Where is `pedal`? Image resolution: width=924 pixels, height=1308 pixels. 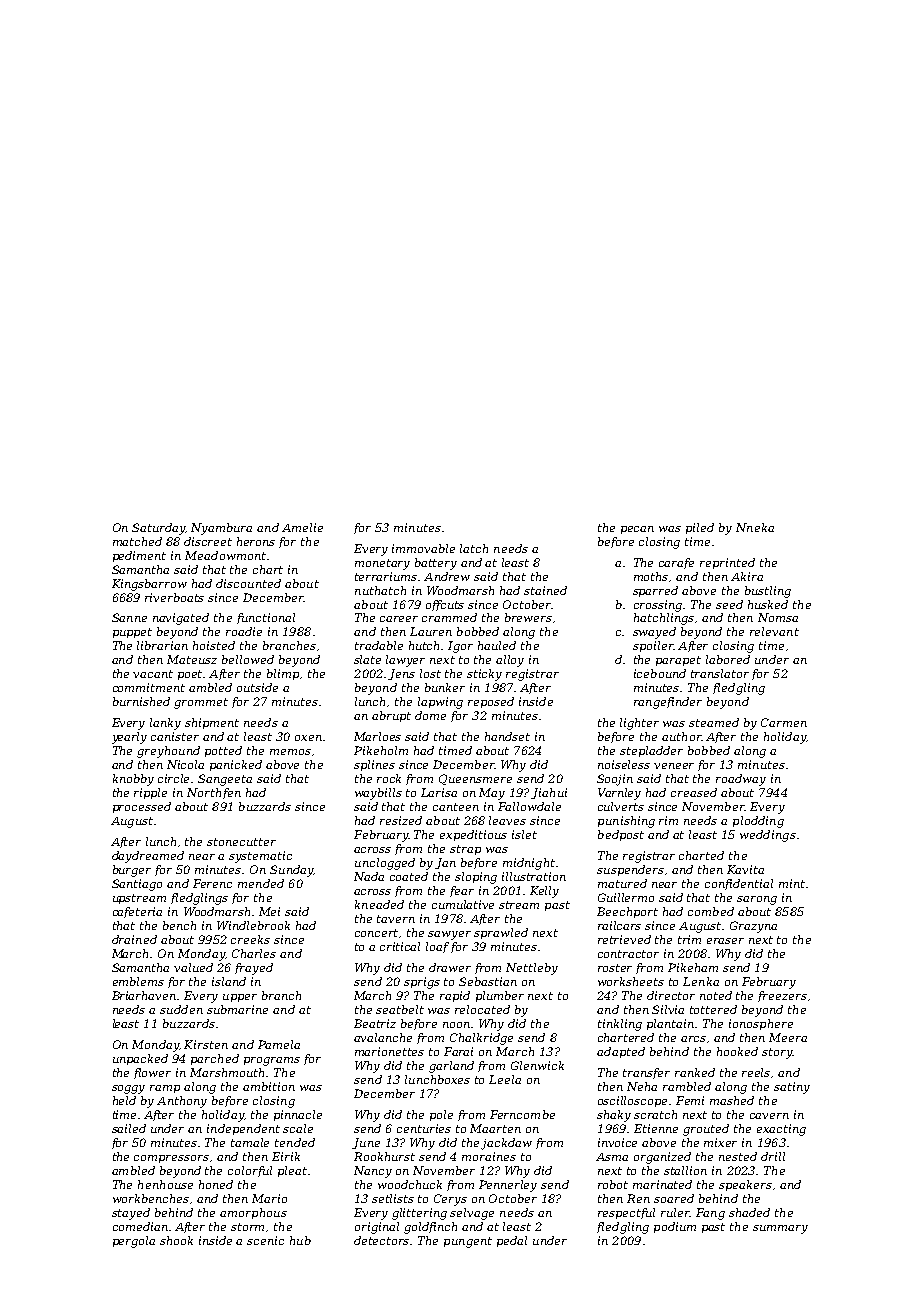
pedal is located at coordinates (512, 1241).
